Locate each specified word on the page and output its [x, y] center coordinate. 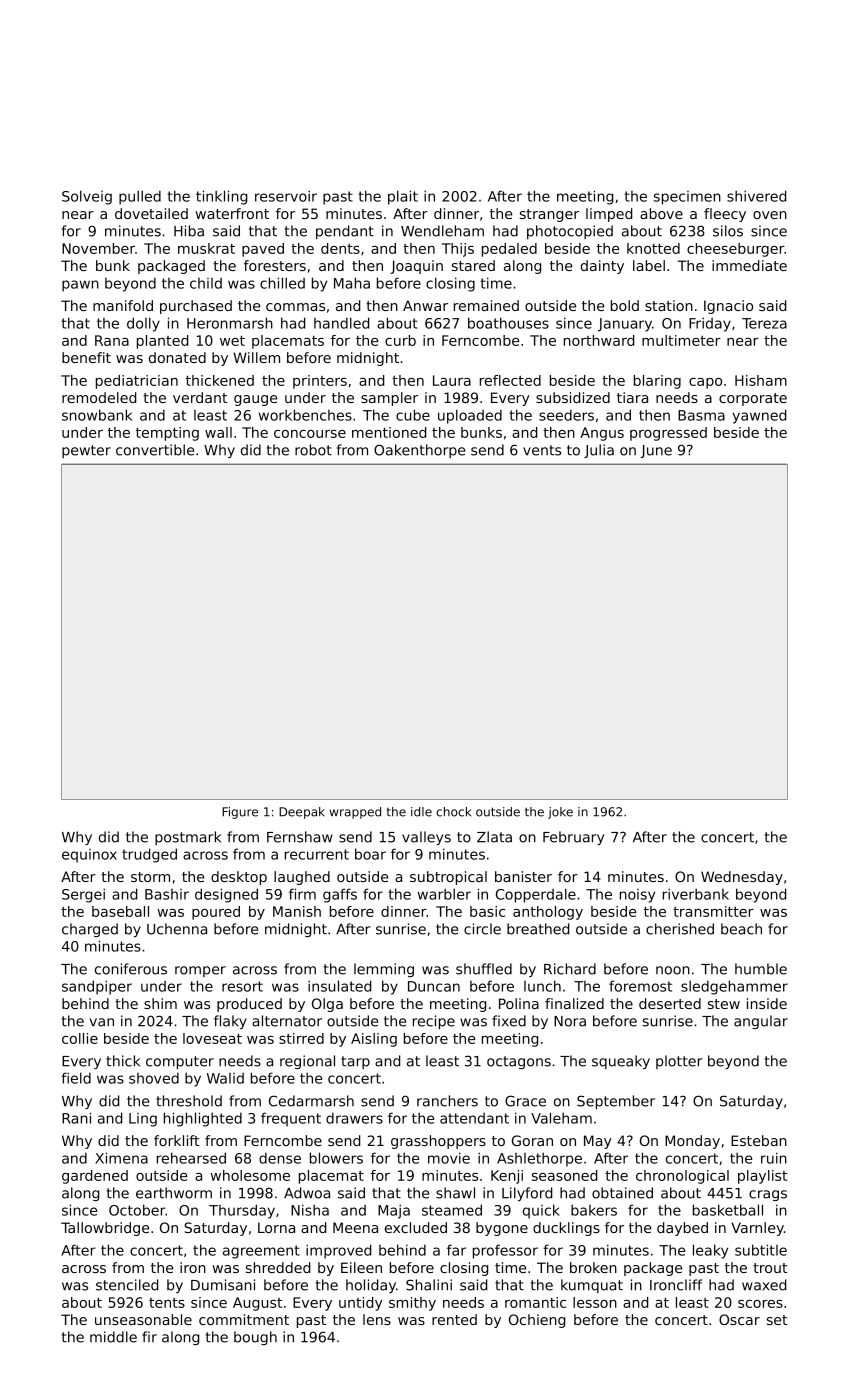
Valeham [561, 1118]
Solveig [87, 197]
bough [255, 1338]
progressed [668, 434]
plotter [679, 1062]
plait [403, 197]
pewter [86, 451]
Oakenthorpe [419, 451]
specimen [687, 198]
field [76, 1078]
